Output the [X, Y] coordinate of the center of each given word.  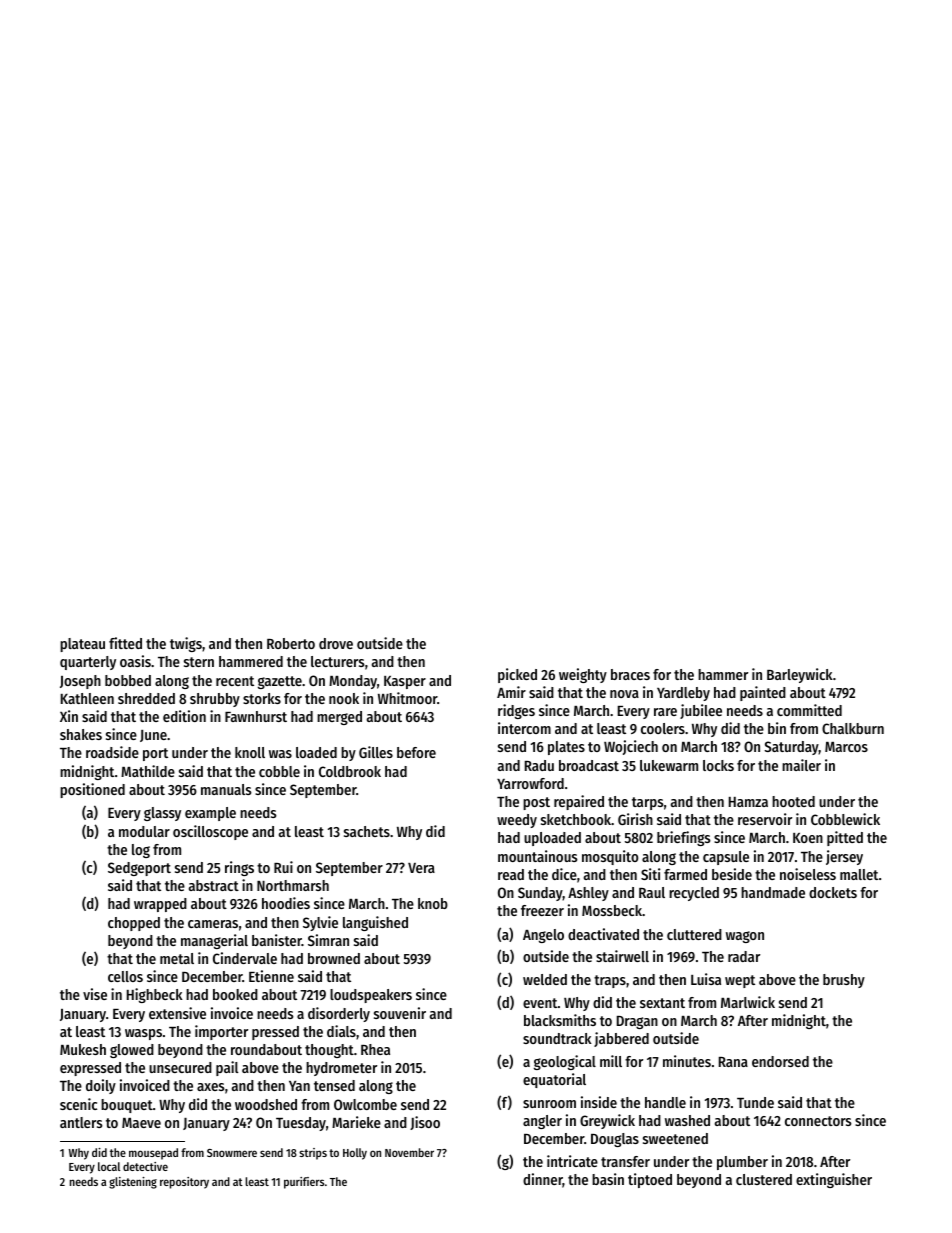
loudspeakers [371, 996]
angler [542, 1122]
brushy [844, 981]
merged [339, 718]
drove [336, 643]
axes [211, 1087]
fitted [125, 643]
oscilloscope [210, 832]
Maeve [141, 1123]
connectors [818, 1121]
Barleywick [800, 675]
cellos [125, 976]
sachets [367, 831]
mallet [859, 874]
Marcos [846, 747]
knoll [250, 752]
